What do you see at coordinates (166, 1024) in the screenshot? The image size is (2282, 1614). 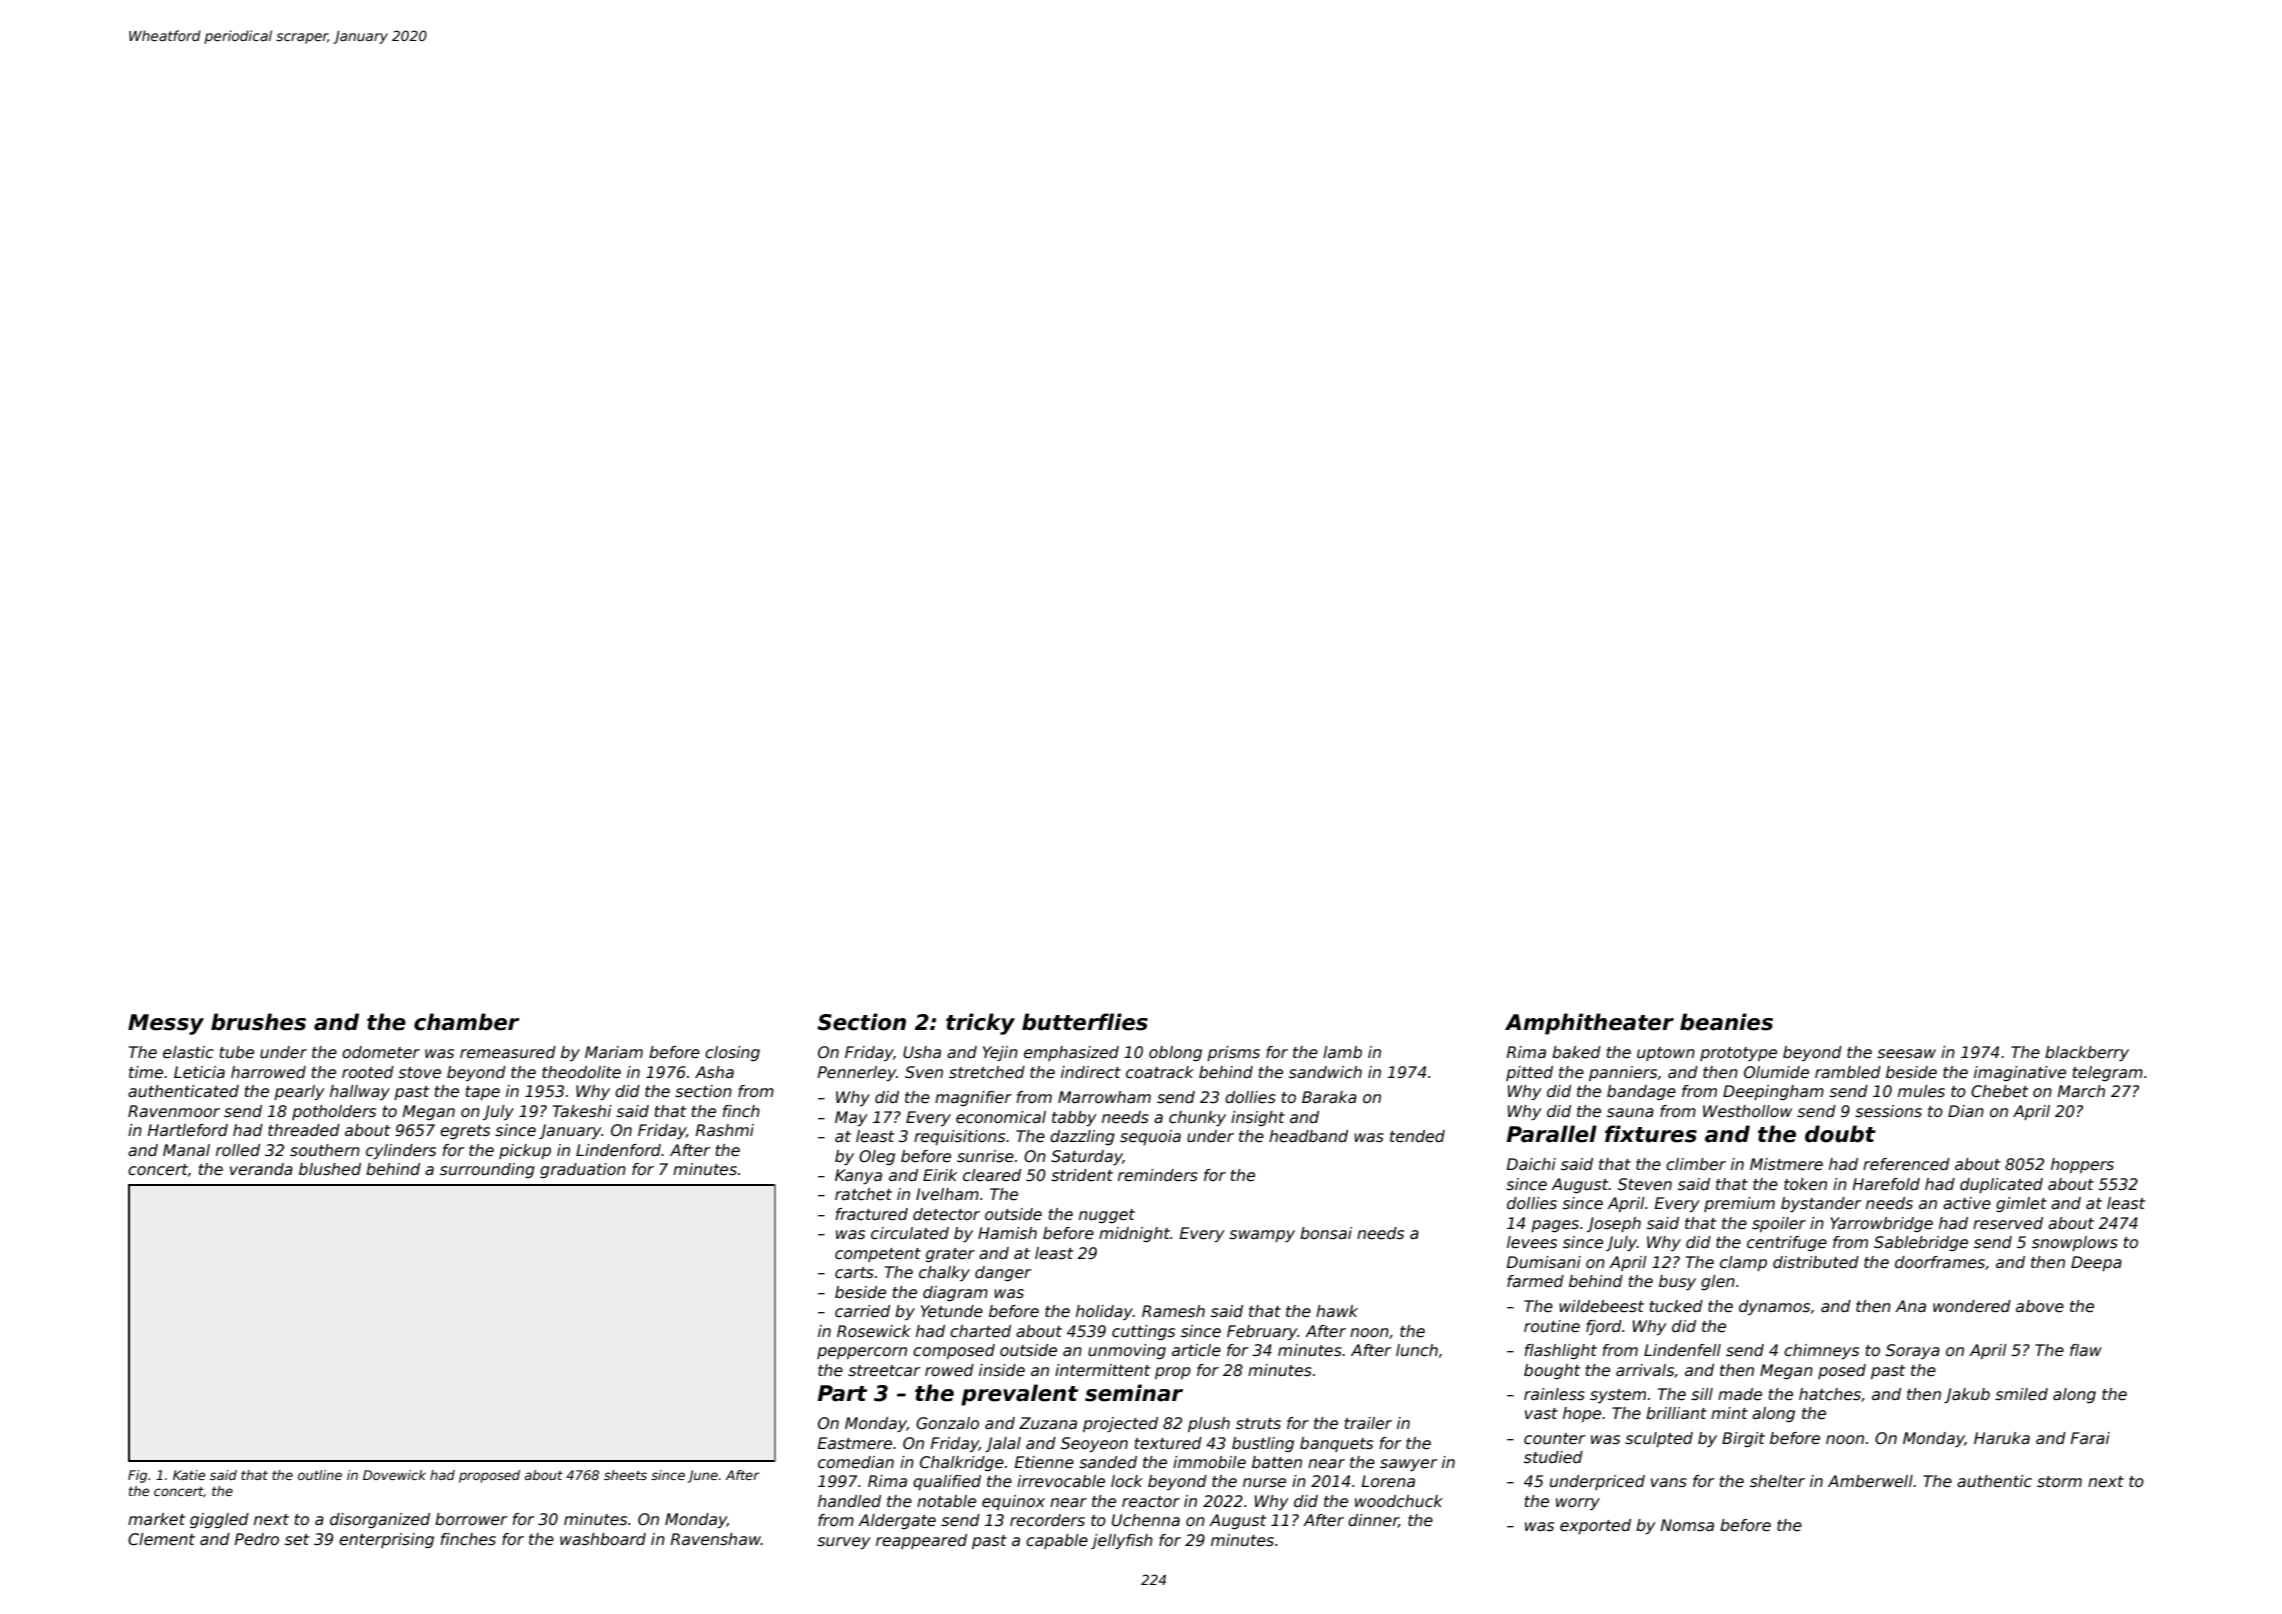 I see `Messy` at bounding box center [166, 1024].
